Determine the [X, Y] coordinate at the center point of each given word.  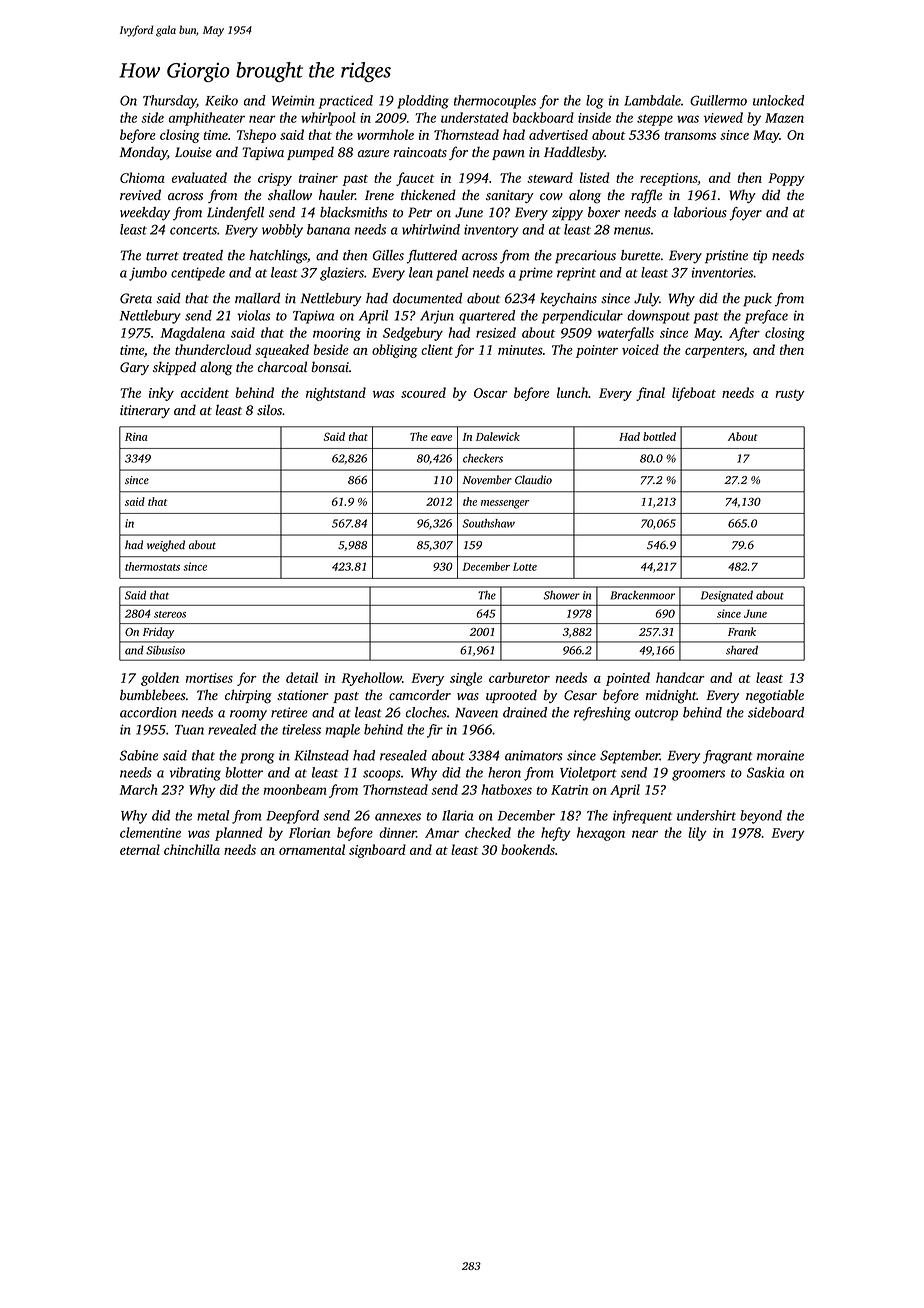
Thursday [169, 102]
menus [632, 231]
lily [697, 834]
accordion [148, 712]
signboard [377, 851]
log [595, 102]
